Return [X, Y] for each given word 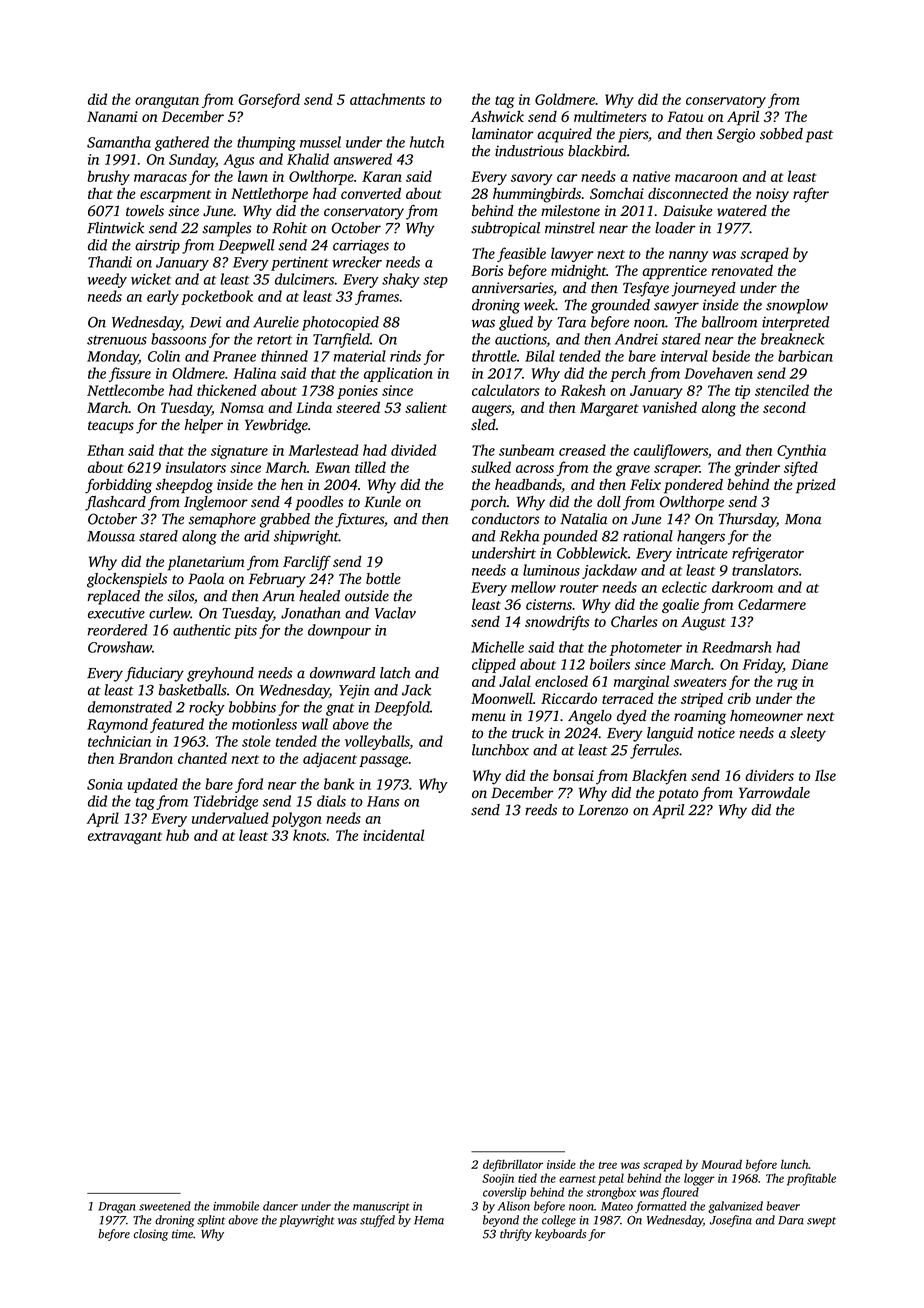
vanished [669, 407]
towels [145, 211]
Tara [571, 322]
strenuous [117, 340]
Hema [429, 1220]
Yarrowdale [774, 793]
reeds [541, 810]
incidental [393, 835]
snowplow [797, 306]
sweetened [165, 1206]
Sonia [104, 784]
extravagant [125, 838]
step [435, 282]
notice [716, 733]
